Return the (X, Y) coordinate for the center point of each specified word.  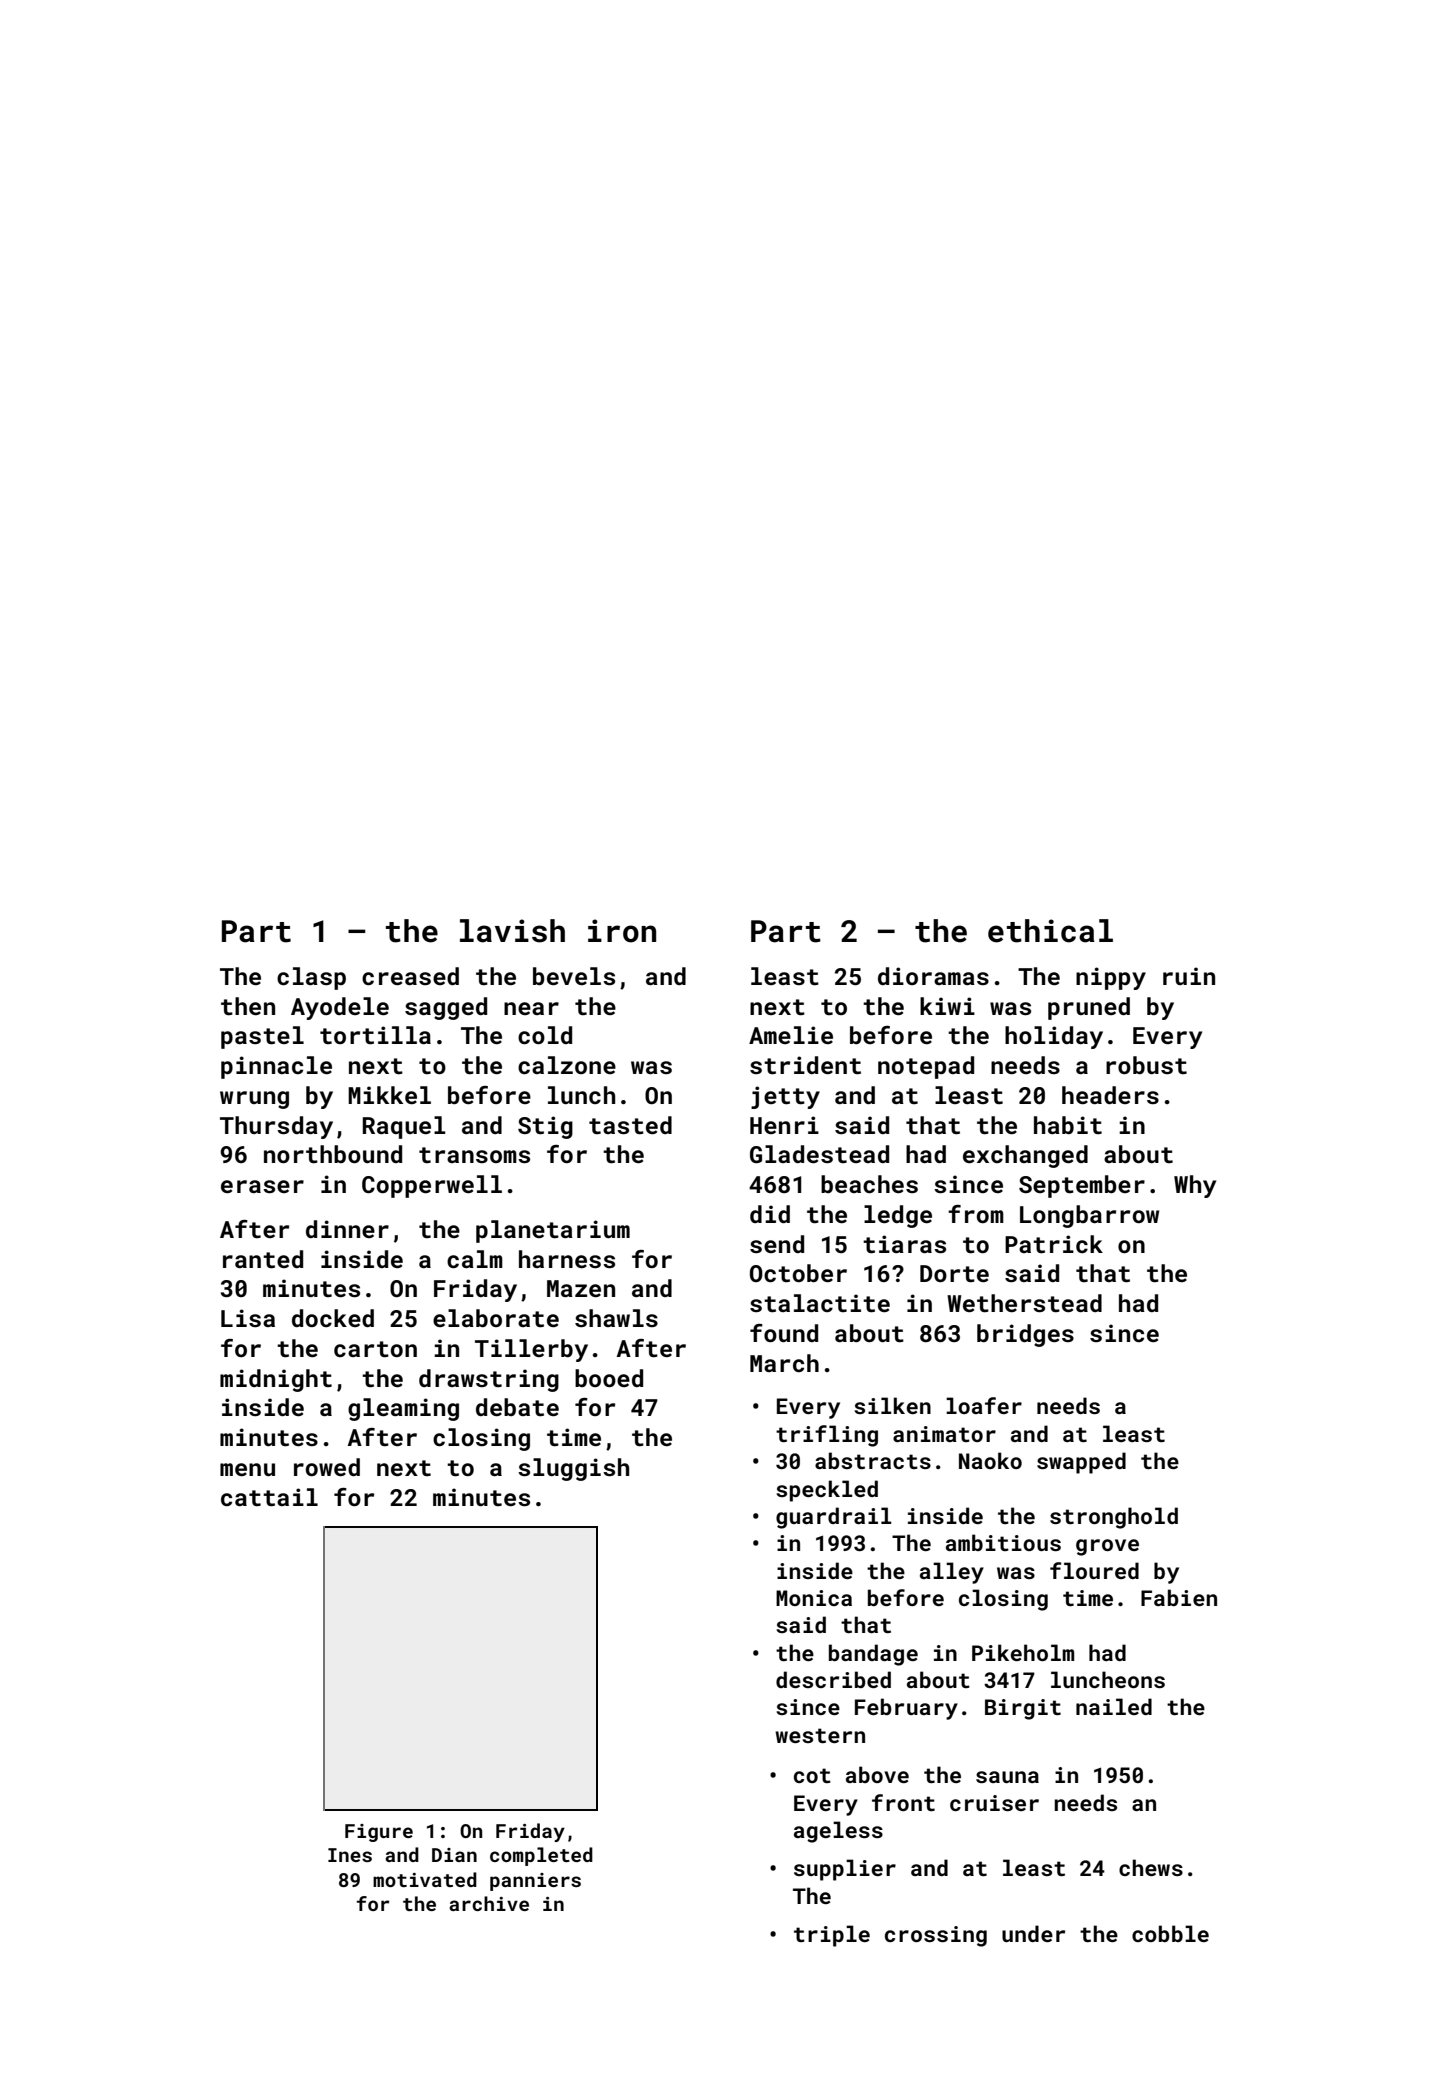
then (248, 1006)
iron (622, 931)
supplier (845, 1870)
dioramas (933, 976)
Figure (379, 1833)
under (1033, 1933)
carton (375, 1349)
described (833, 1679)
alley (952, 1573)
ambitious (1003, 1542)
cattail (269, 1497)
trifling (827, 1436)
